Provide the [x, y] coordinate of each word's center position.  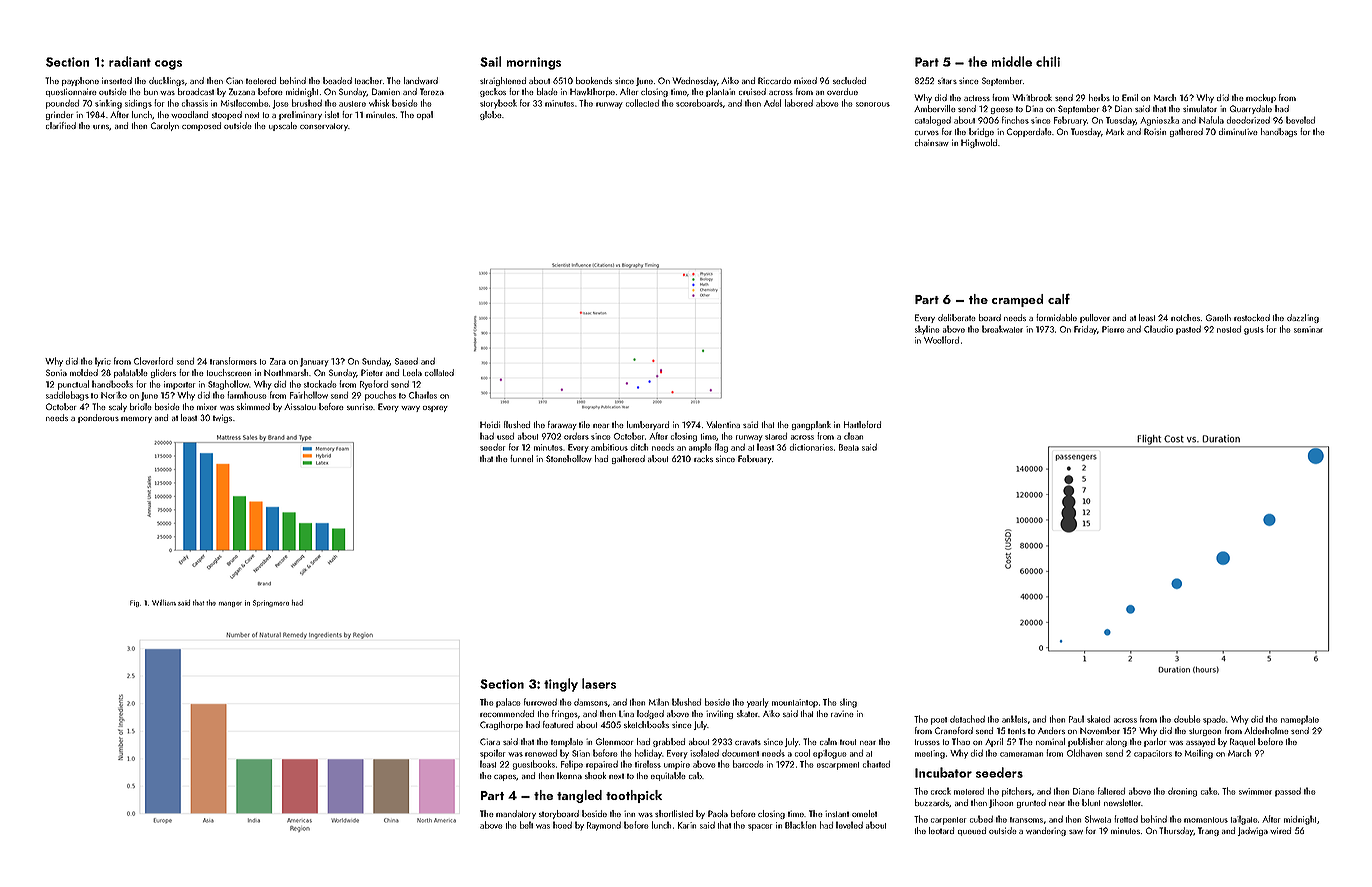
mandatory [516, 814]
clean [853, 436]
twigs [222, 418]
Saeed [406, 361]
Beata [849, 447]
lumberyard [648, 425]
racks [703, 458]
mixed [805, 80]
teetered [261, 80]
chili [1048, 61]
